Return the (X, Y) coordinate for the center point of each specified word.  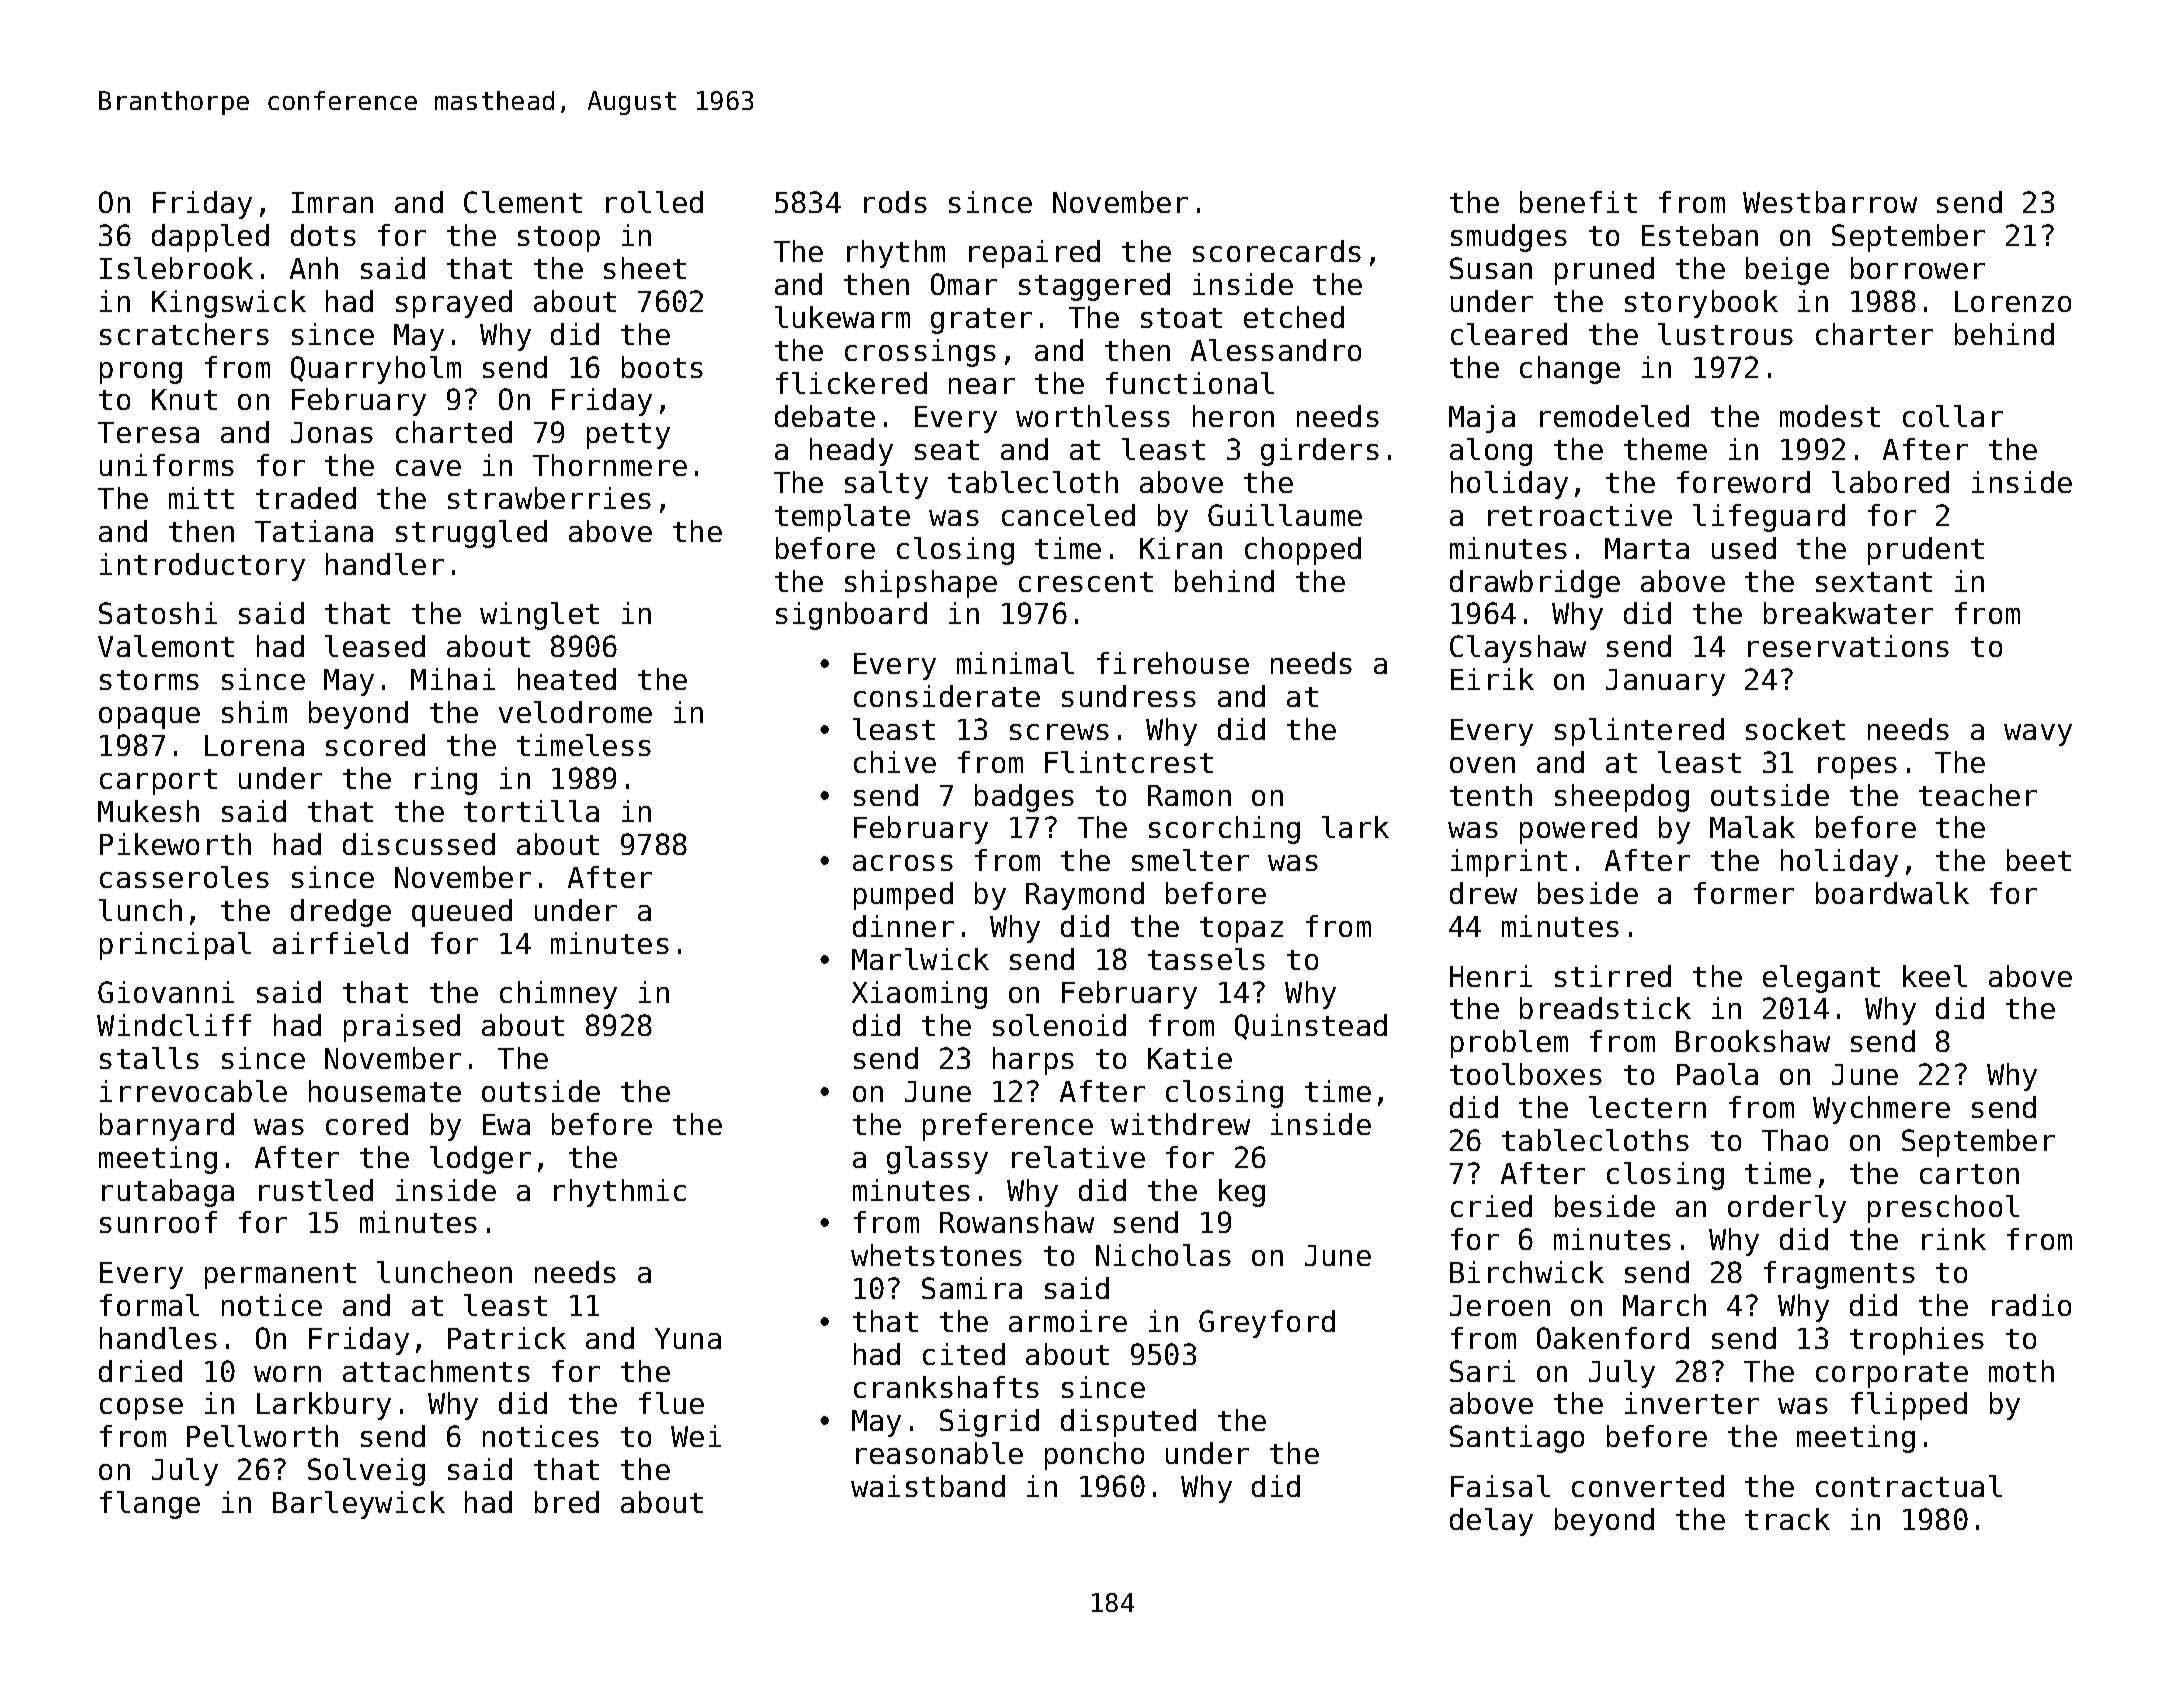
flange (150, 1505)
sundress (1129, 696)
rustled (316, 1190)
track (1787, 1519)
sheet (645, 268)
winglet (539, 616)
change (1570, 370)
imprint (1509, 863)
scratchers (184, 334)
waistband (928, 1486)
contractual (1909, 1486)
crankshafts (946, 1387)
